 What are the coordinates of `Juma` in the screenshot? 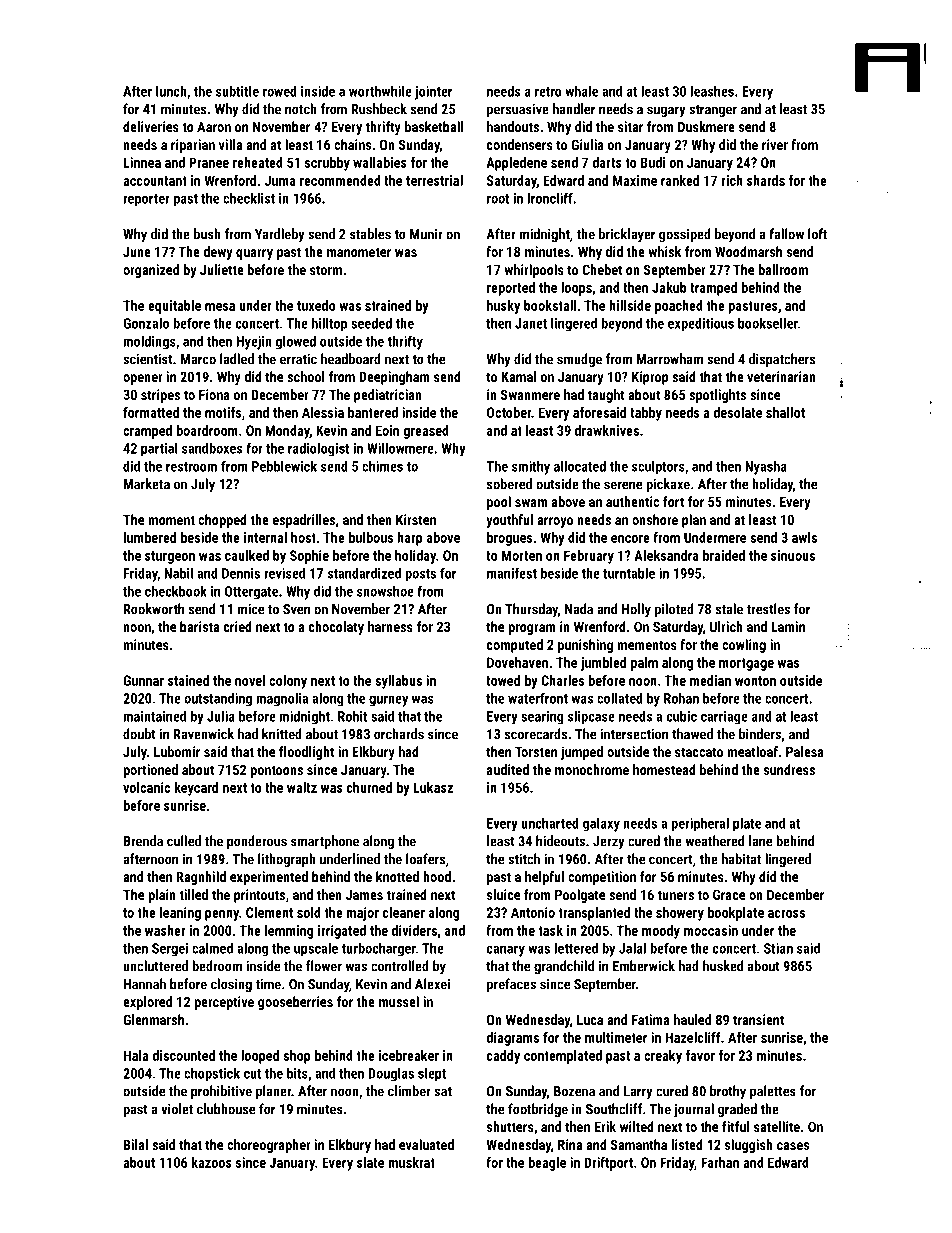 It's located at (280, 180).
